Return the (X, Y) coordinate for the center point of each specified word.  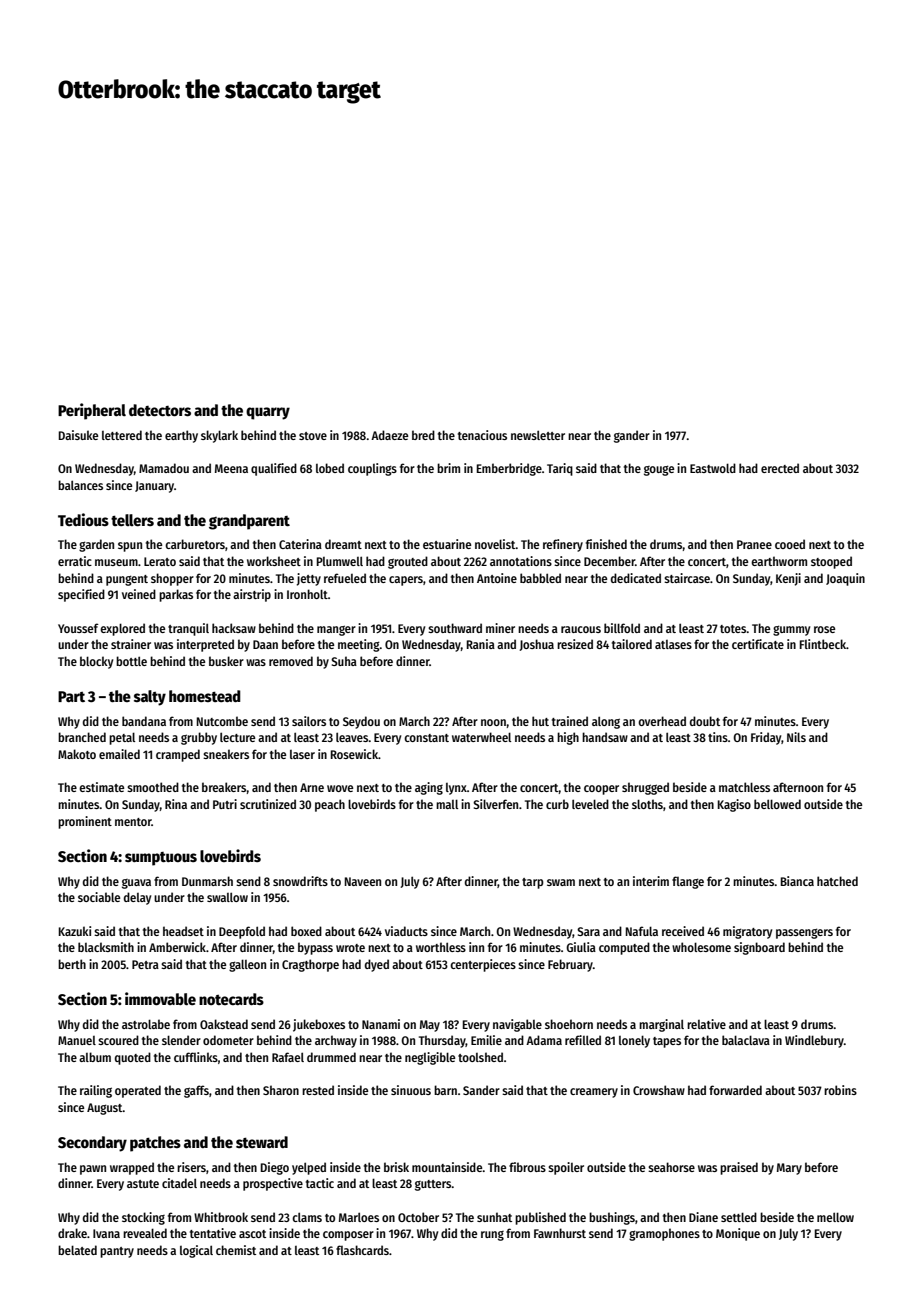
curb (557, 804)
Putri (225, 804)
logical (196, 1251)
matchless (744, 787)
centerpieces (483, 965)
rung (492, 1236)
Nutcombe (222, 721)
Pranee (754, 544)
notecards (231, 999)
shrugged (645, 788)
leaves (352, 737)
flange (688, 882)
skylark (219, 436)
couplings (372, 469)
